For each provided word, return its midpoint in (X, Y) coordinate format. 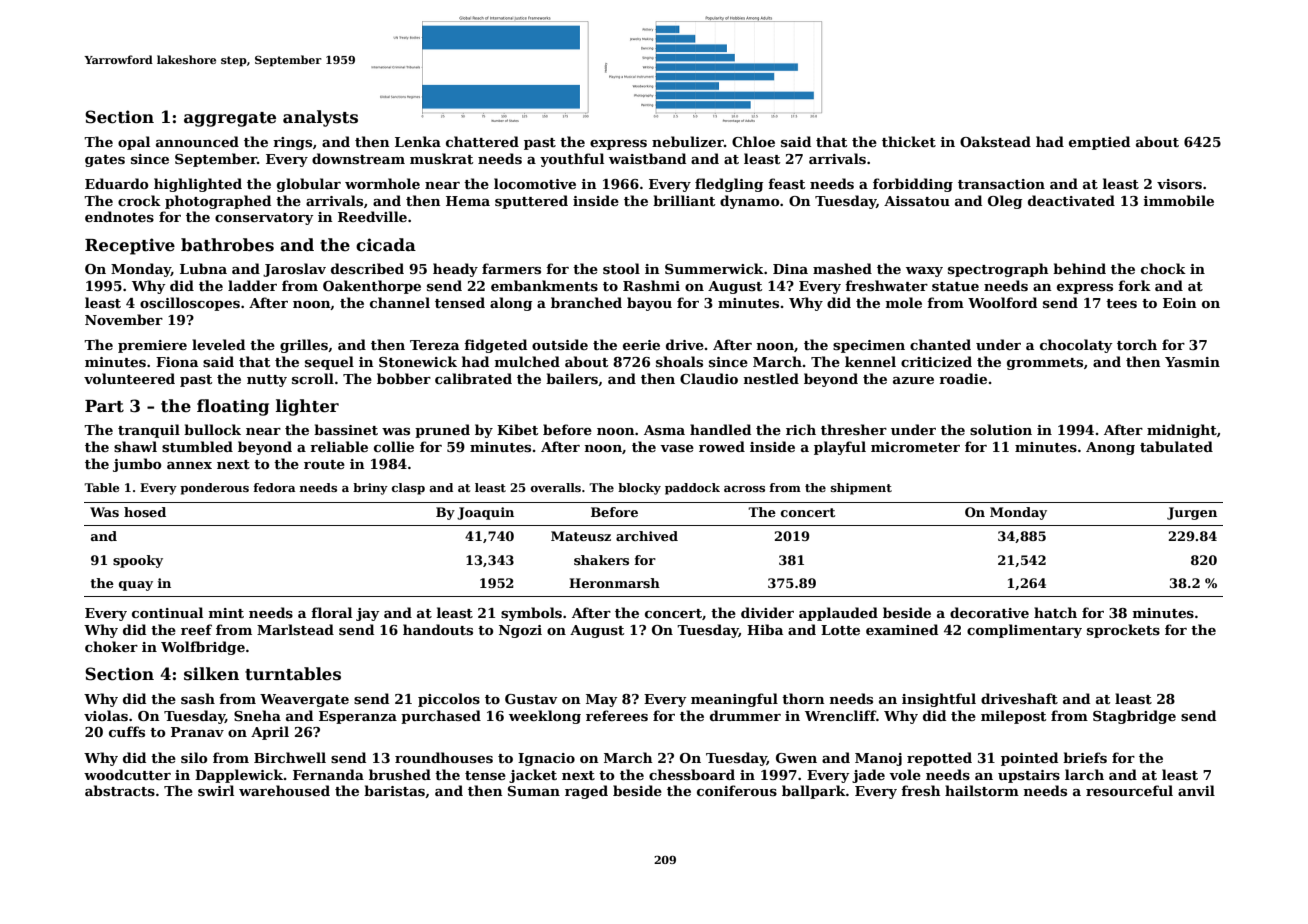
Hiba (765, 629)
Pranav (197, 732)
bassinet (346, 429)
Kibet (517, 429)
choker (111, 646)
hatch (1055, 612)
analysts (320, 118)
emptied (1099, 143)
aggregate (230, 119)
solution (1001, 429)
